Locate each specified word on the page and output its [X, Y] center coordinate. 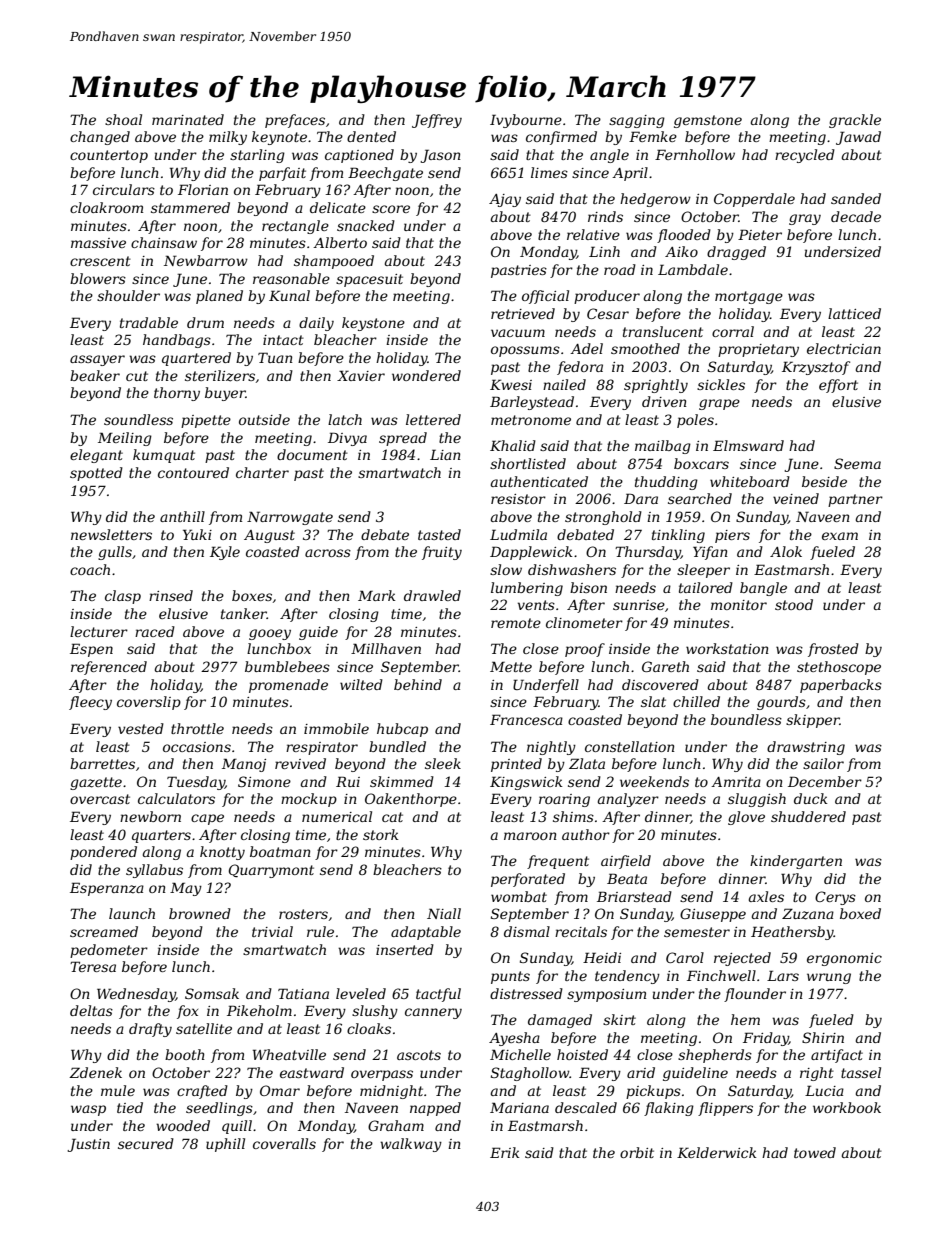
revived [300, 763]
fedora [580, 368]
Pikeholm [259, 1010]
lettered [433, 419]
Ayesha [514, 1039]
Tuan [275, 357]
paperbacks [841, 686]
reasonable [291, 278]
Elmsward [748, 445]
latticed [854, 313]
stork [381, 834]
